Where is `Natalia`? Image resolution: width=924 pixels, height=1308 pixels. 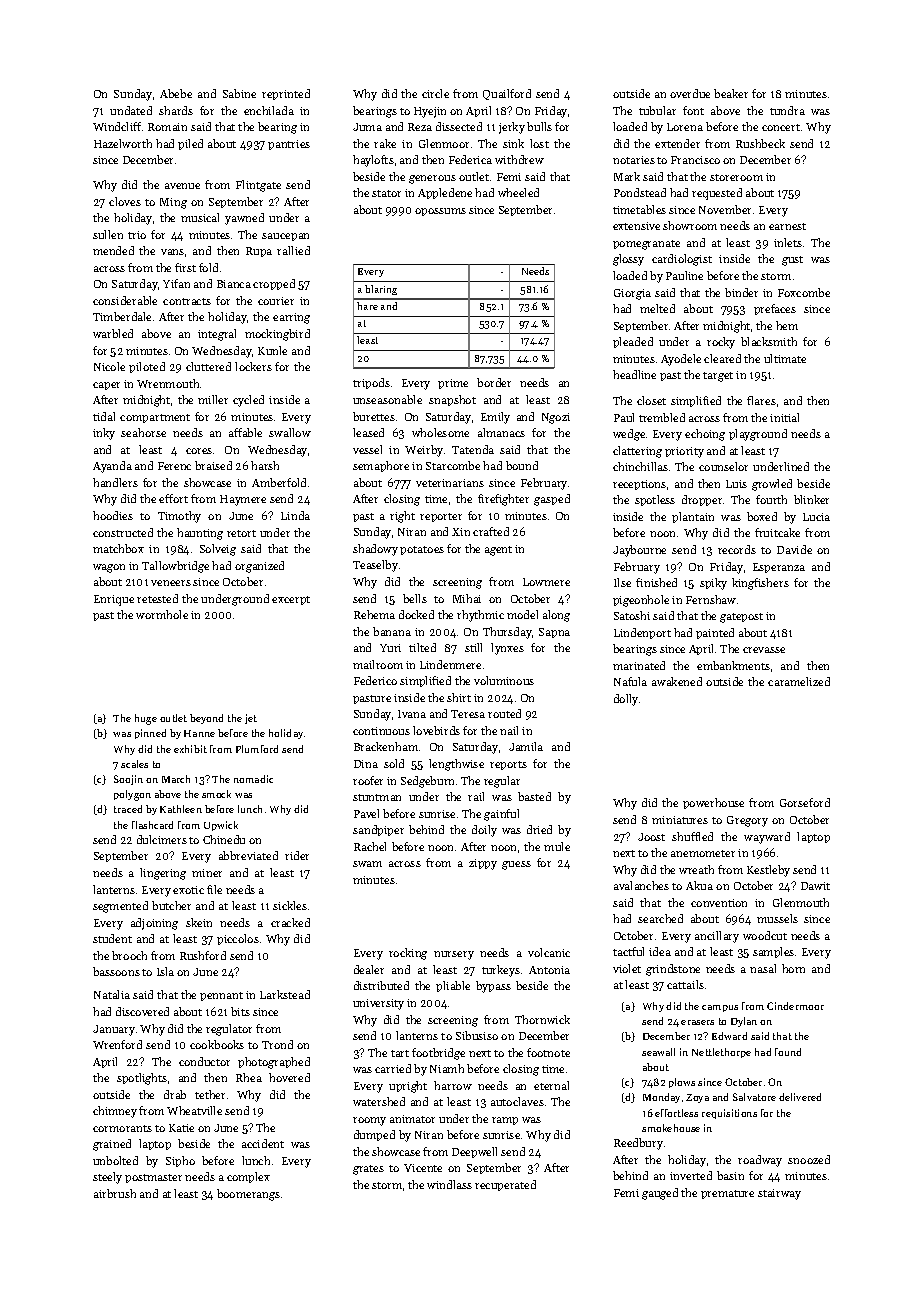 Natalia is located at coordinates (112, 994).
